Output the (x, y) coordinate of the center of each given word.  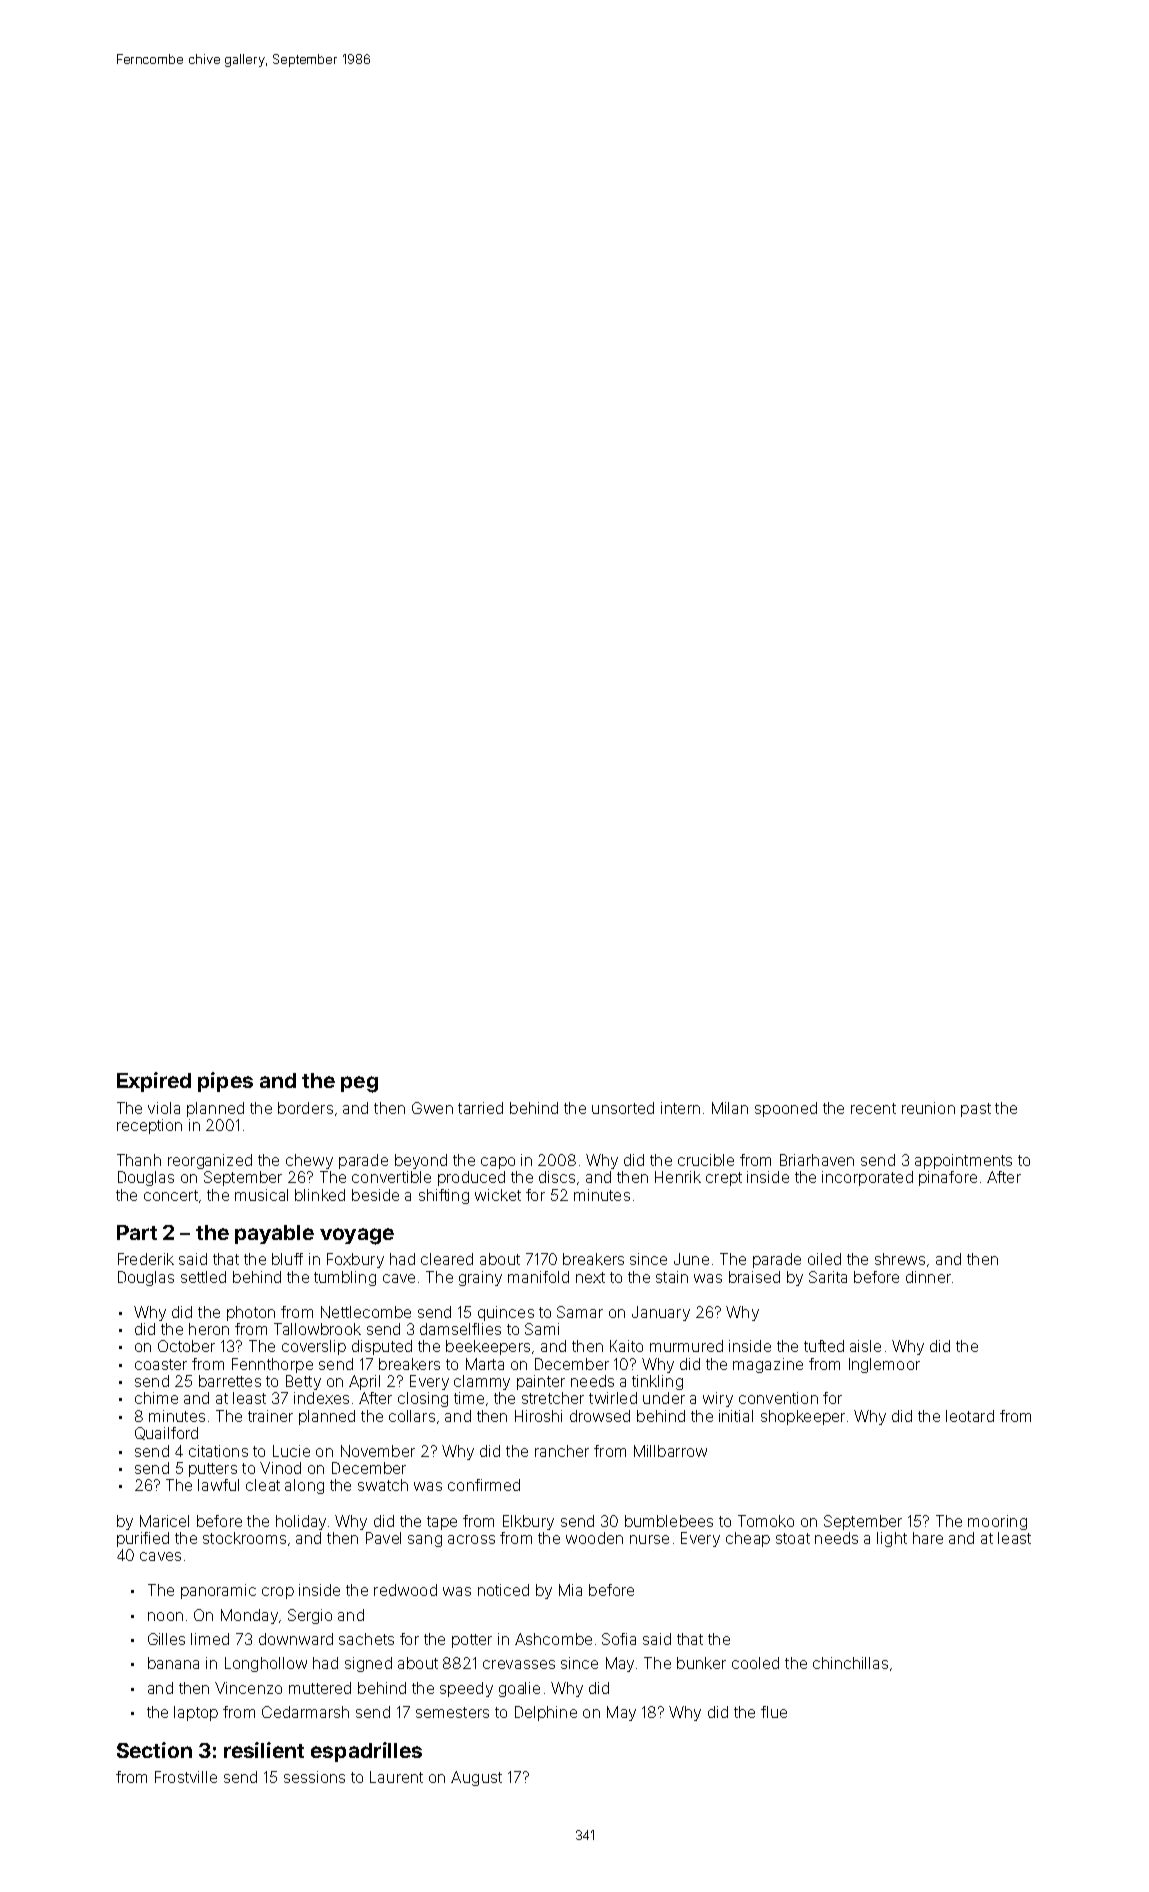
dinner (928, 1277)
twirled (613, 1398)
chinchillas (850, 1663)
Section (154, 1750)
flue (774, 1712)
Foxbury (355, 1260)
